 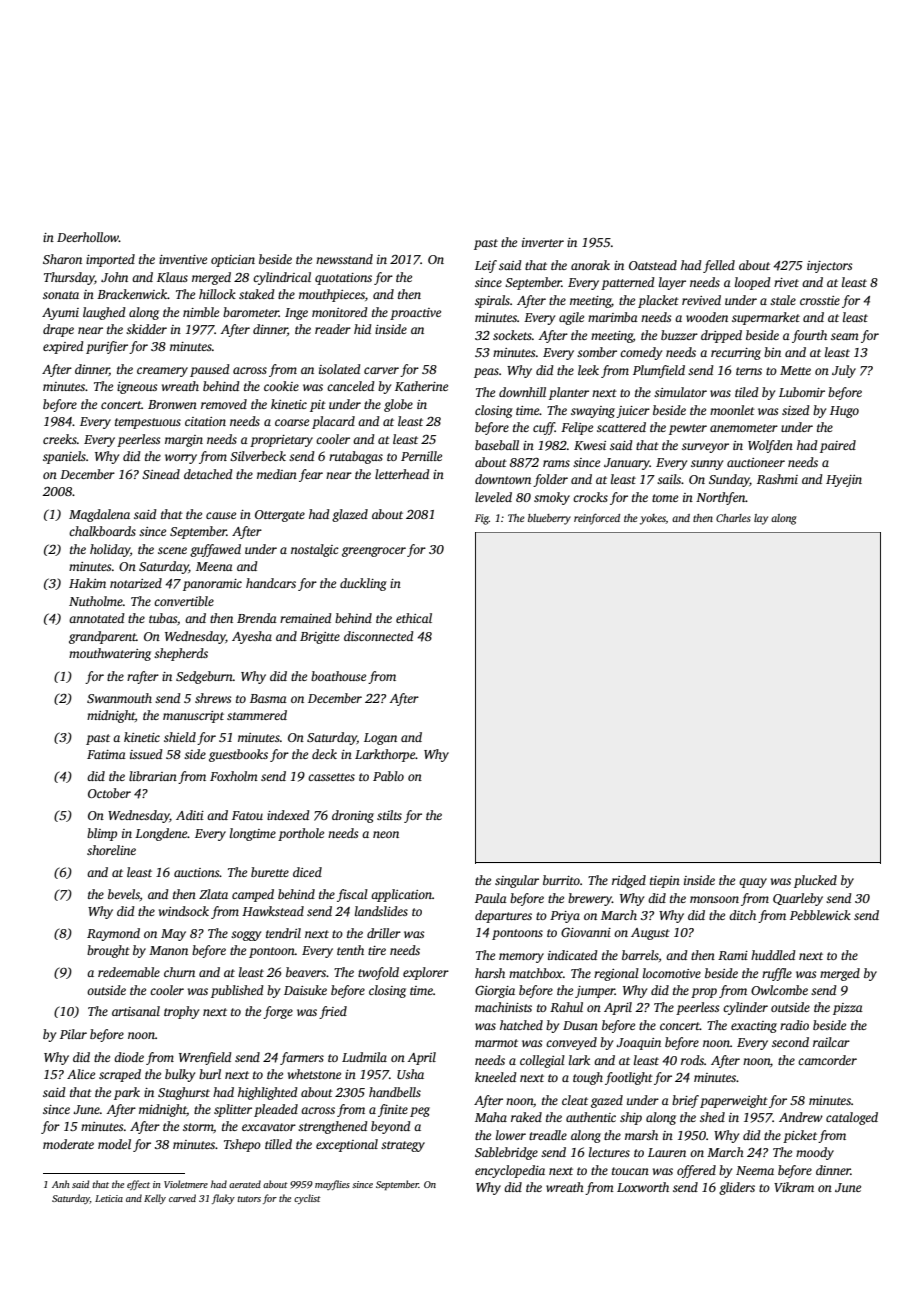 I want to click on ethical, so click(x=414, y=618).
